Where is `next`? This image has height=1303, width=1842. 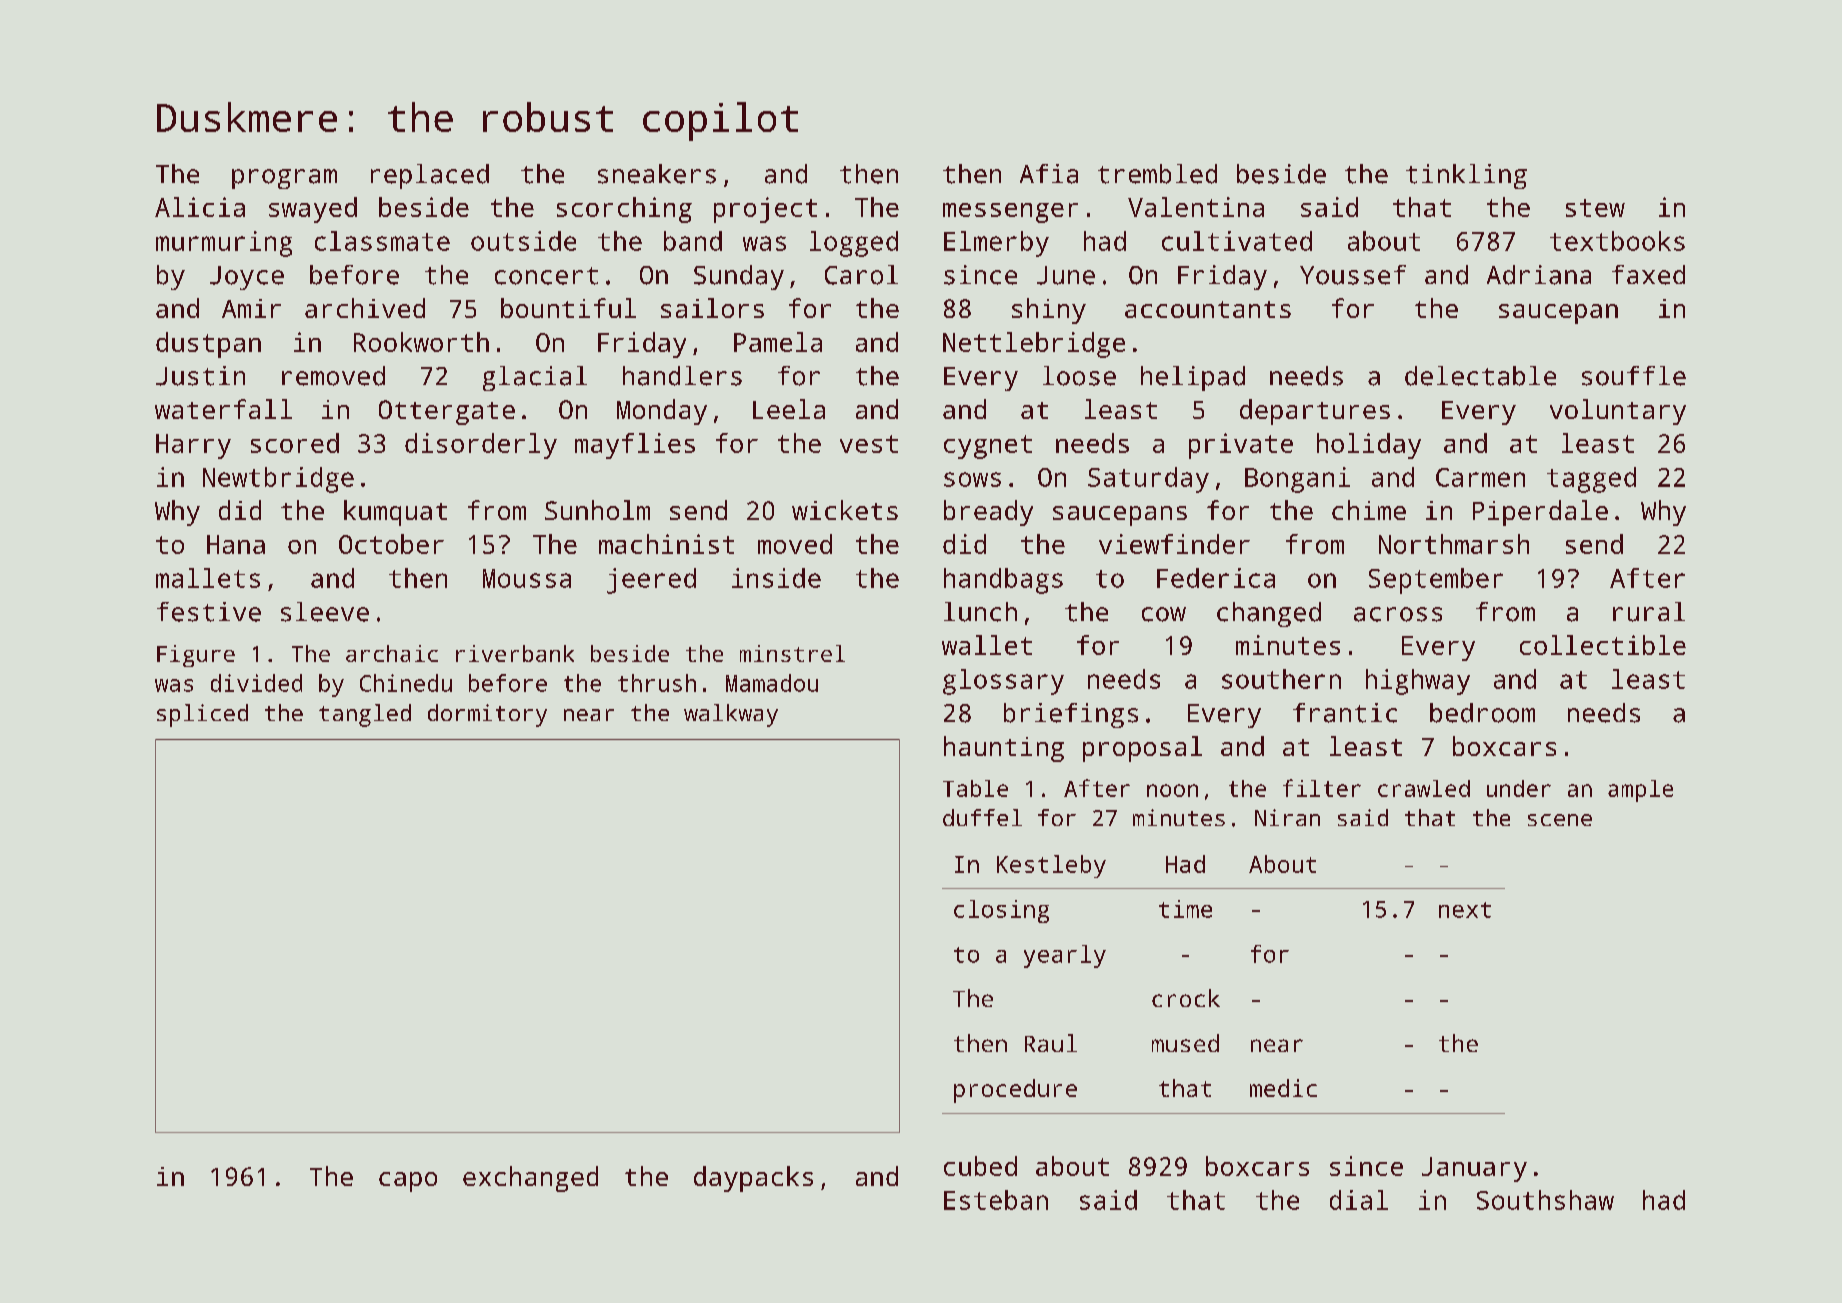 next is located at coordinates (1465, 910).
